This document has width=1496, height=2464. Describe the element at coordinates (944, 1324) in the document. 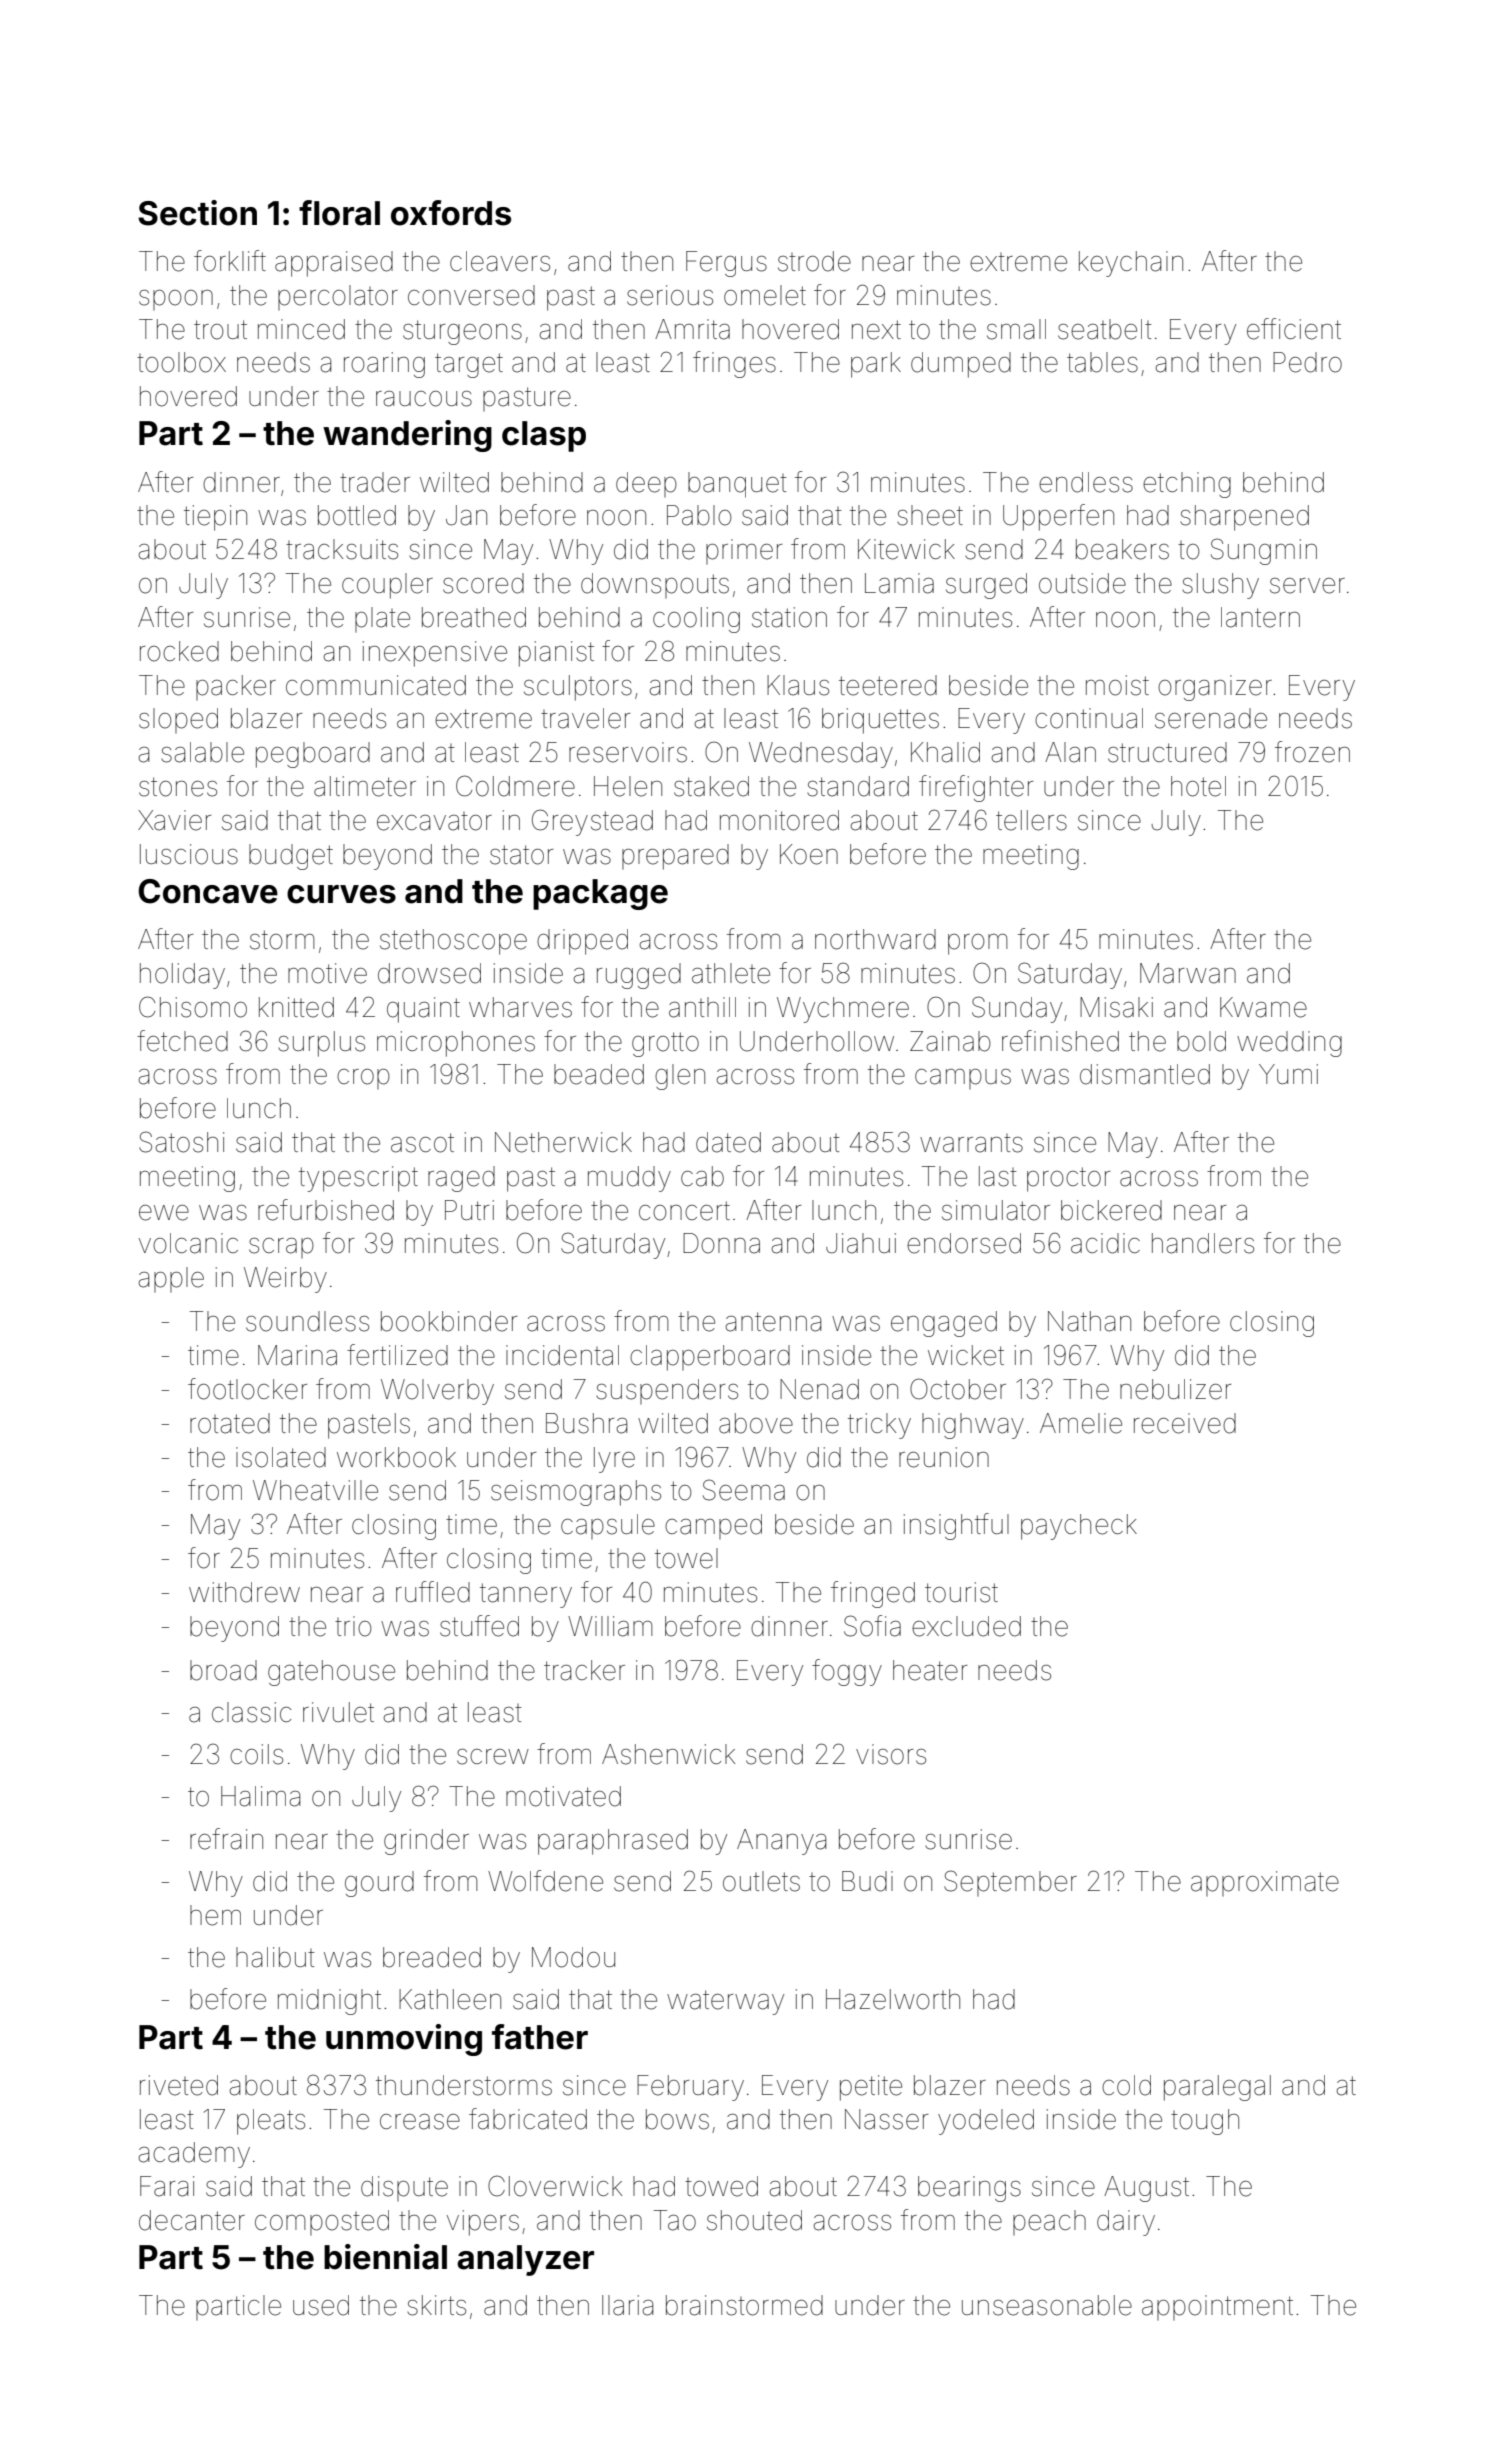

I see `engaged` at that location.
